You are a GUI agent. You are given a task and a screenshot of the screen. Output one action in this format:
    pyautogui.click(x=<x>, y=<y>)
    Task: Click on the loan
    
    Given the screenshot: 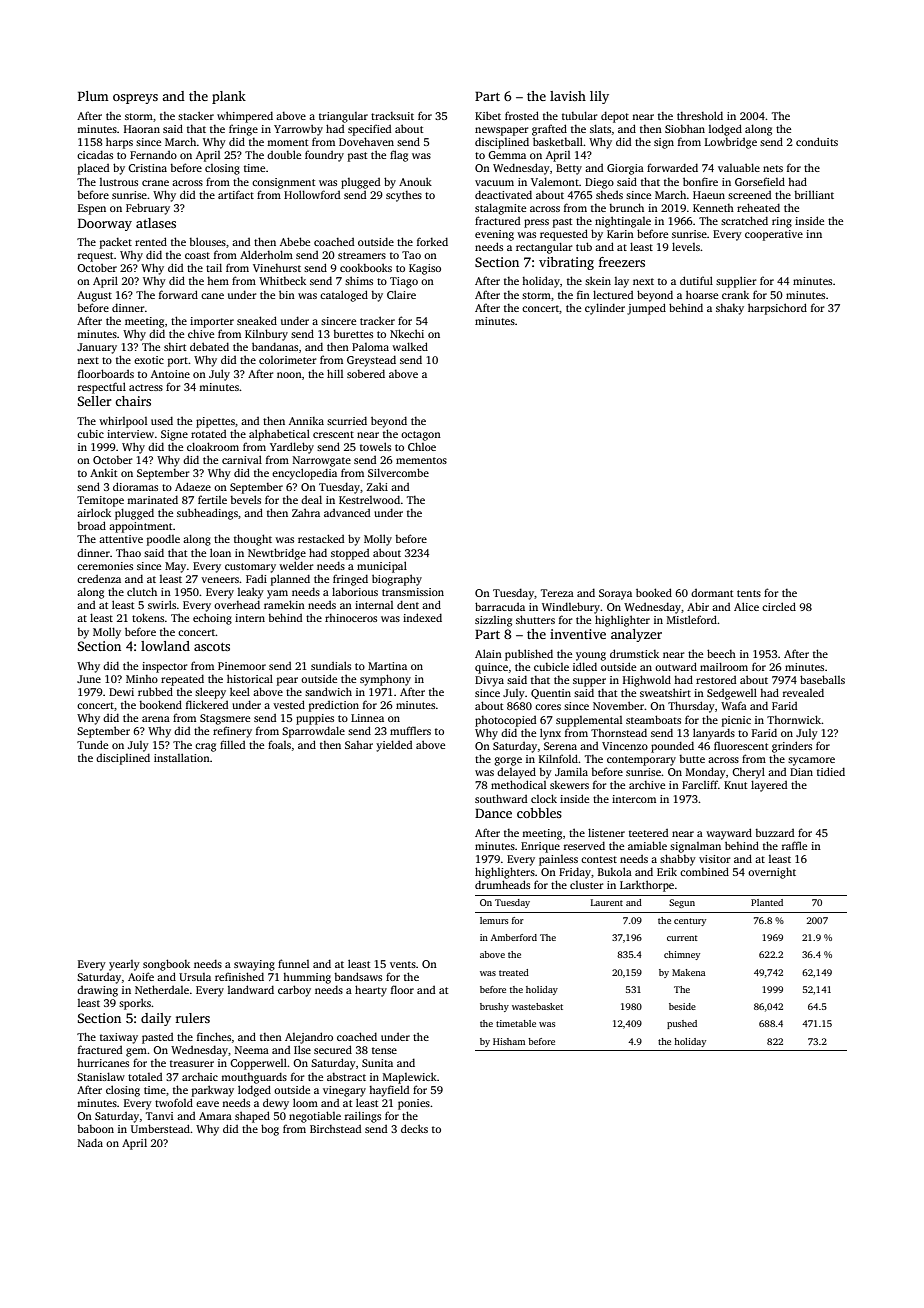 What is the action you would take?
    pyautogui.click(x=220, y=552)
